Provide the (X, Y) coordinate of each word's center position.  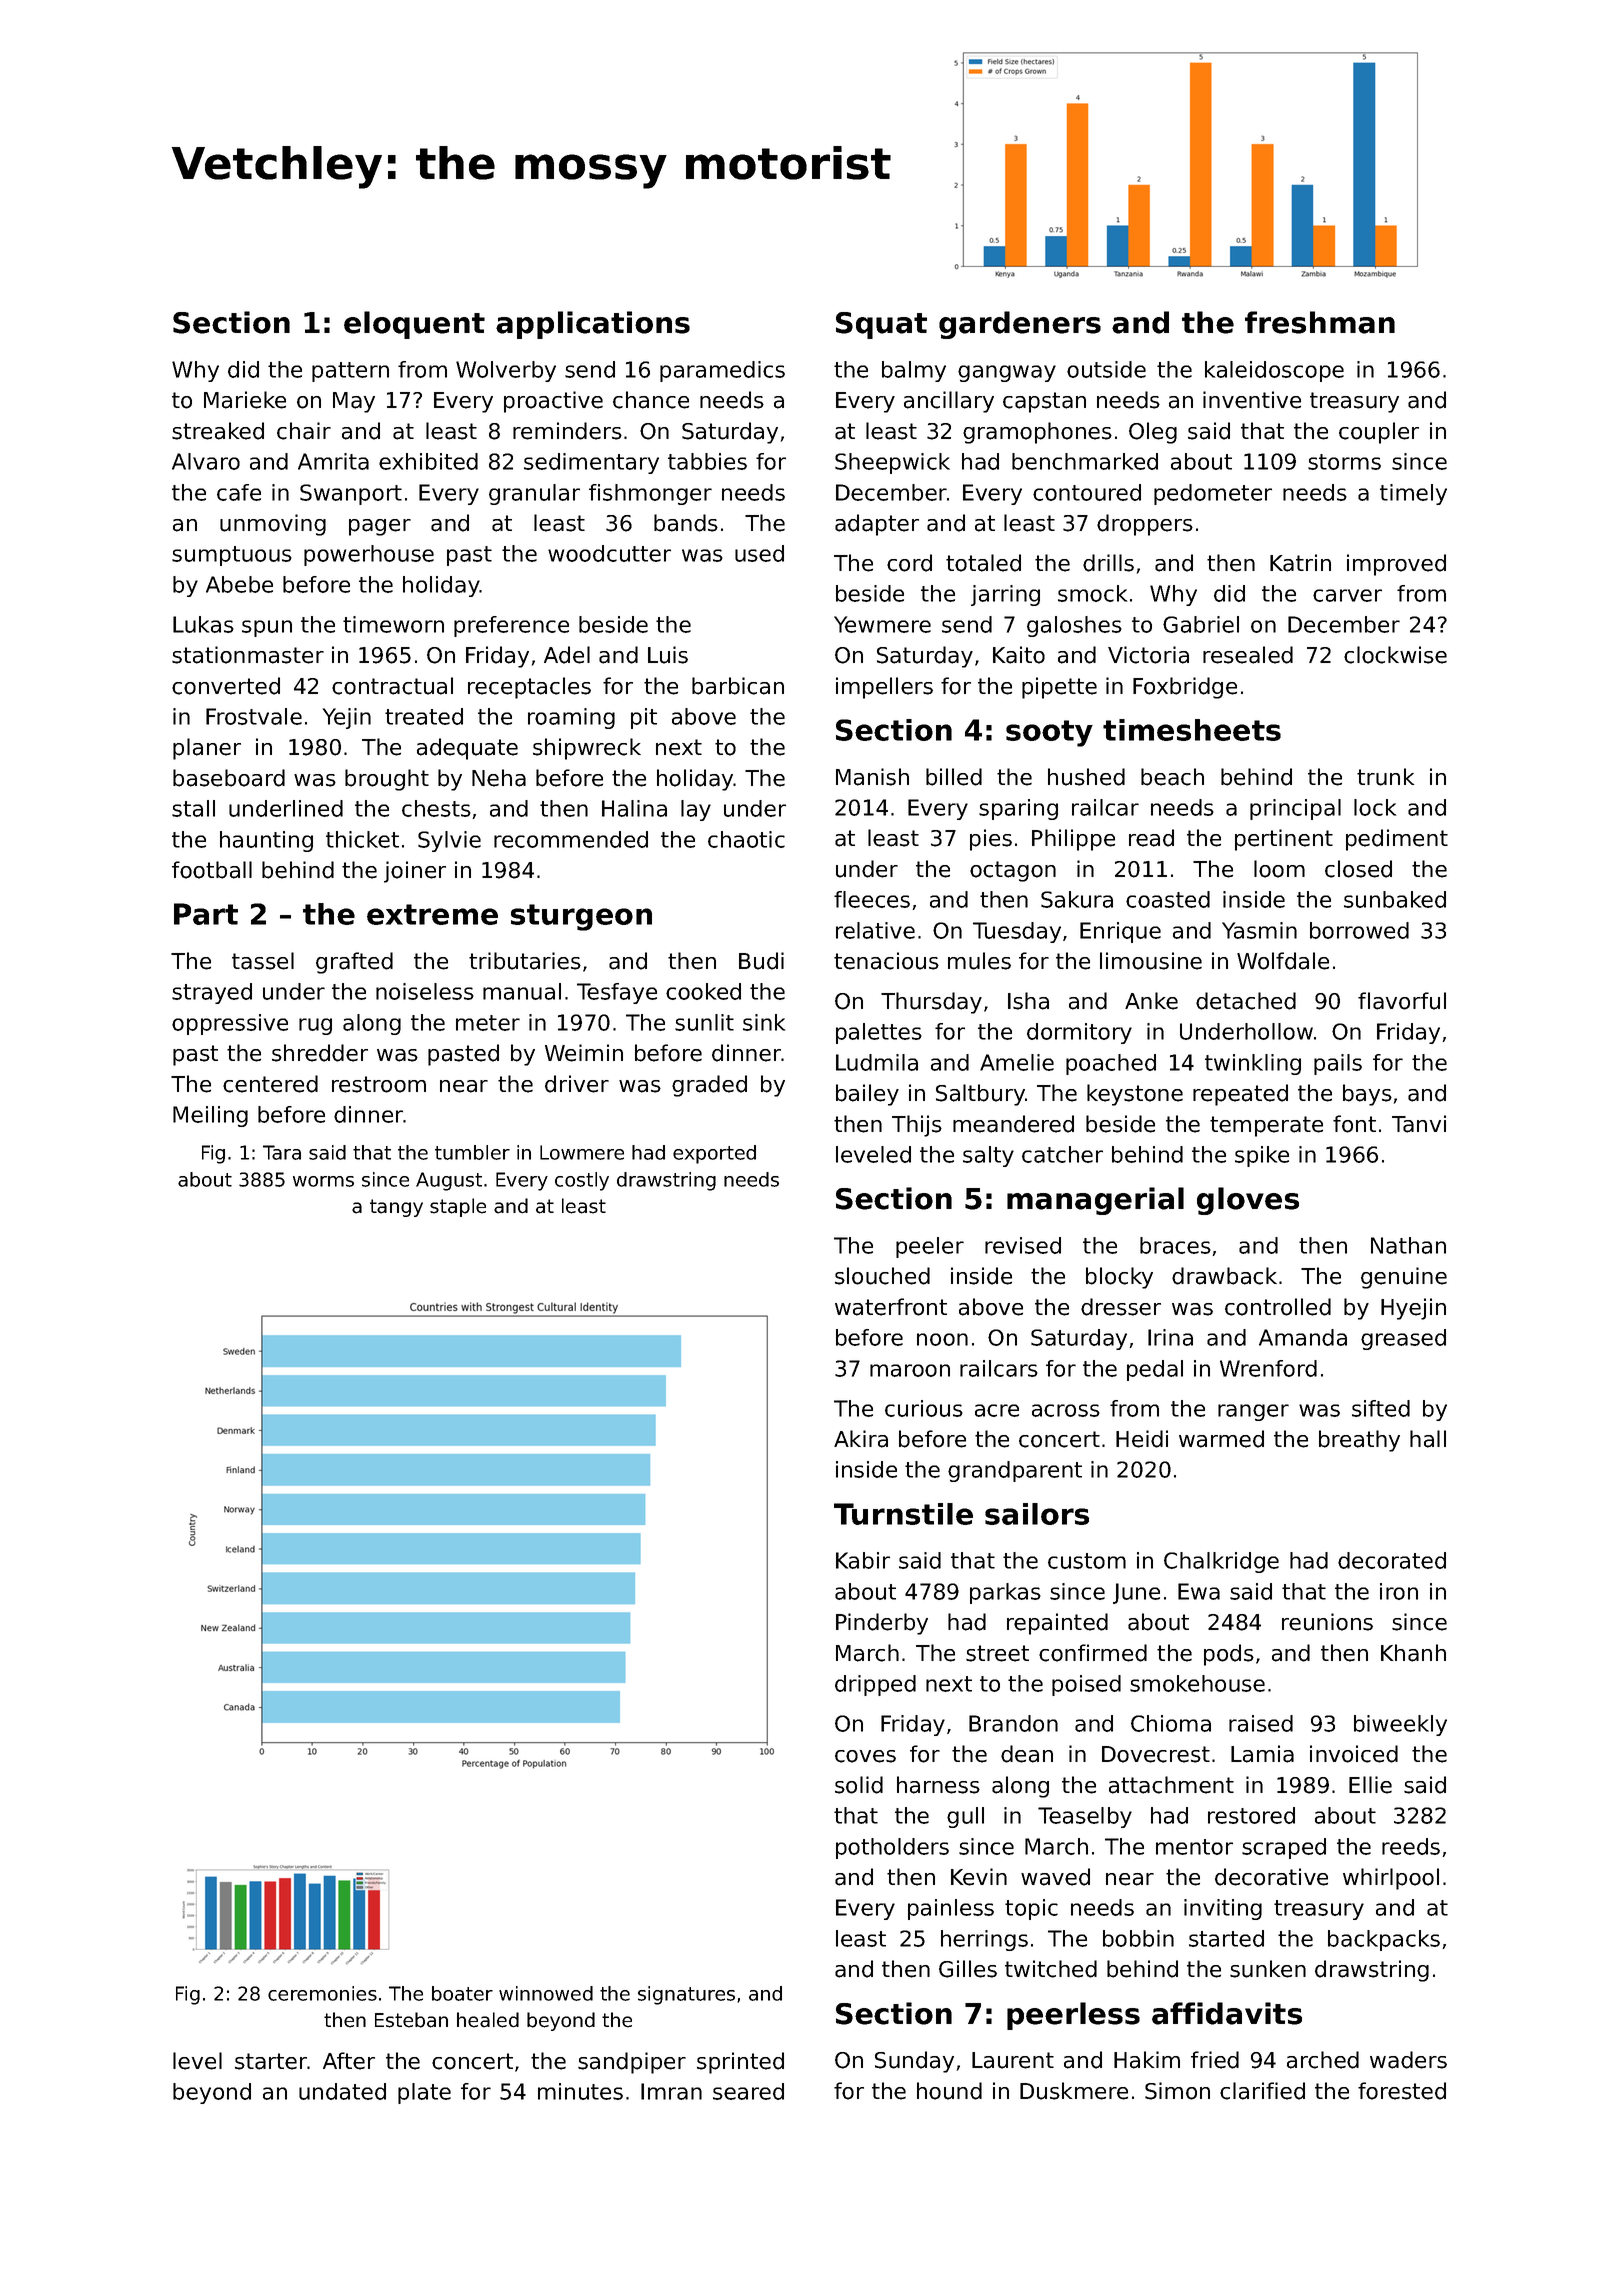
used (759, 553)
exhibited (428, 461)
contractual (392, 686)
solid (859, 1785)
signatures (686, 1995)
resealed (1248, 655)
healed (488, 2020)
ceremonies (322, 1993)
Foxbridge (1185, 688)
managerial (1095, 1201)
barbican (738, 686)
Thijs (917, 1126)
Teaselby (1085, 1817)
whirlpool (1391, 1879)
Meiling (210, 1116)
